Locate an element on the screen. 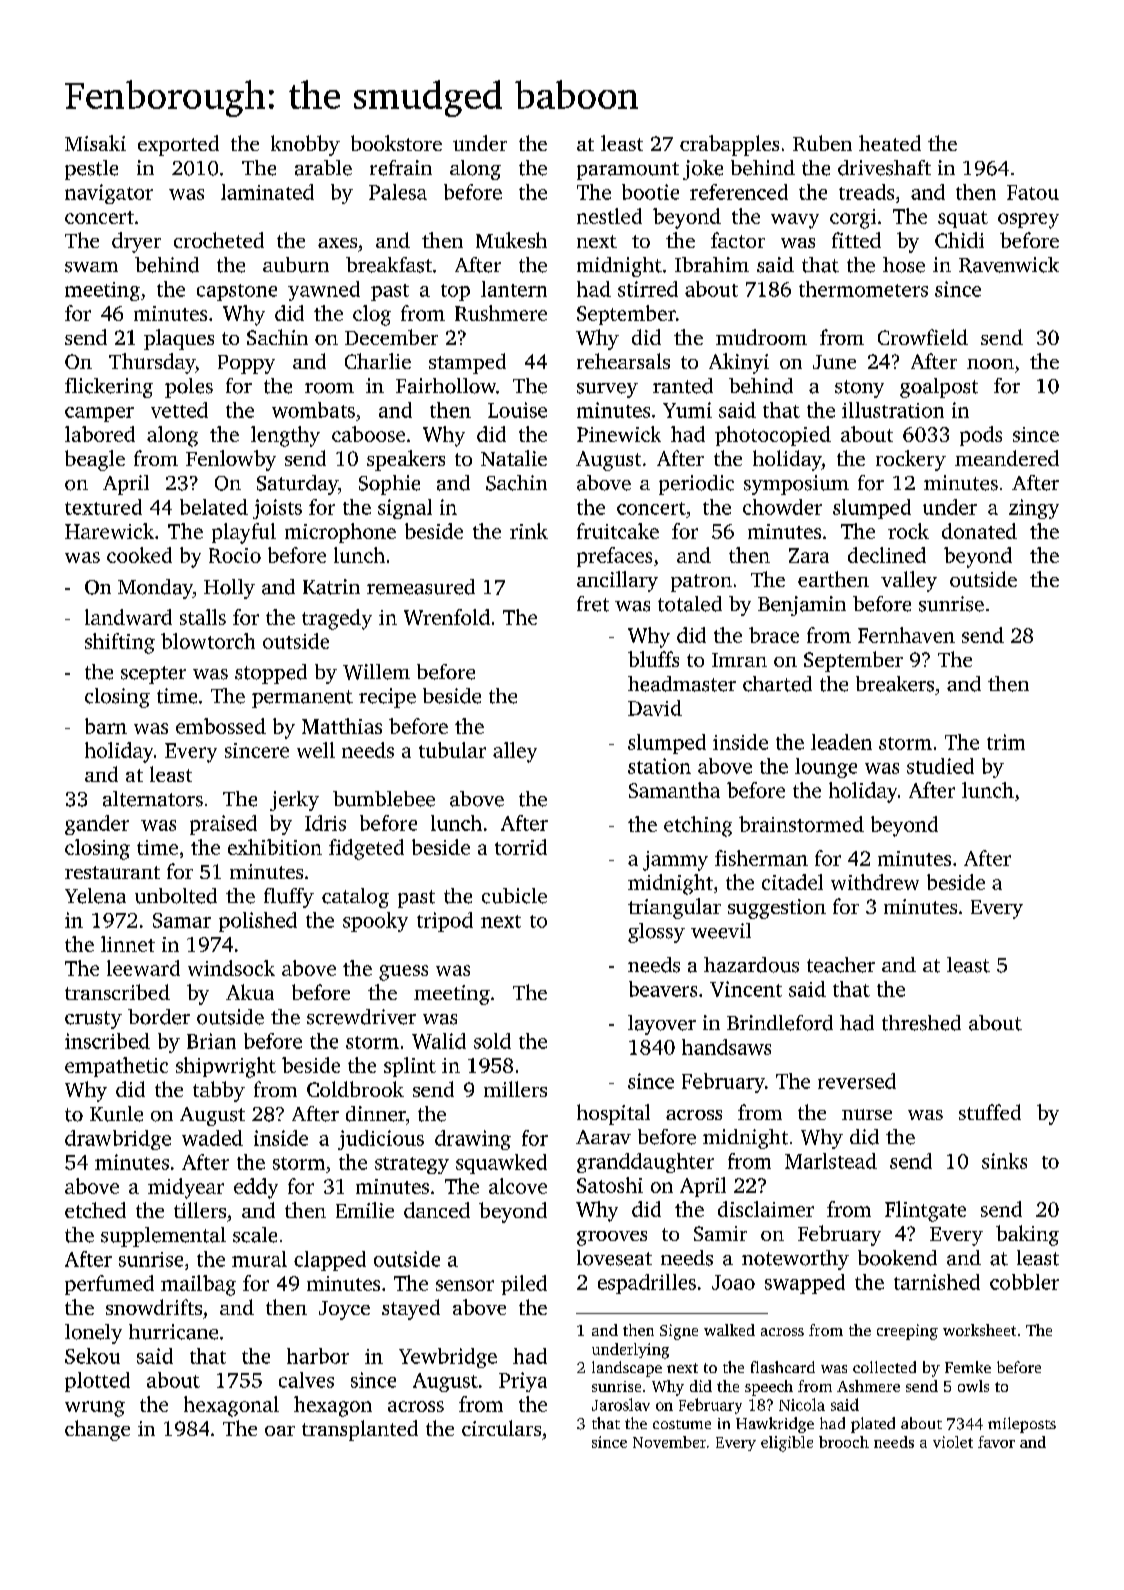 Image resolution: width=1124 pixels, height=1590 pixels. David is located at coordinates (655, 708).
